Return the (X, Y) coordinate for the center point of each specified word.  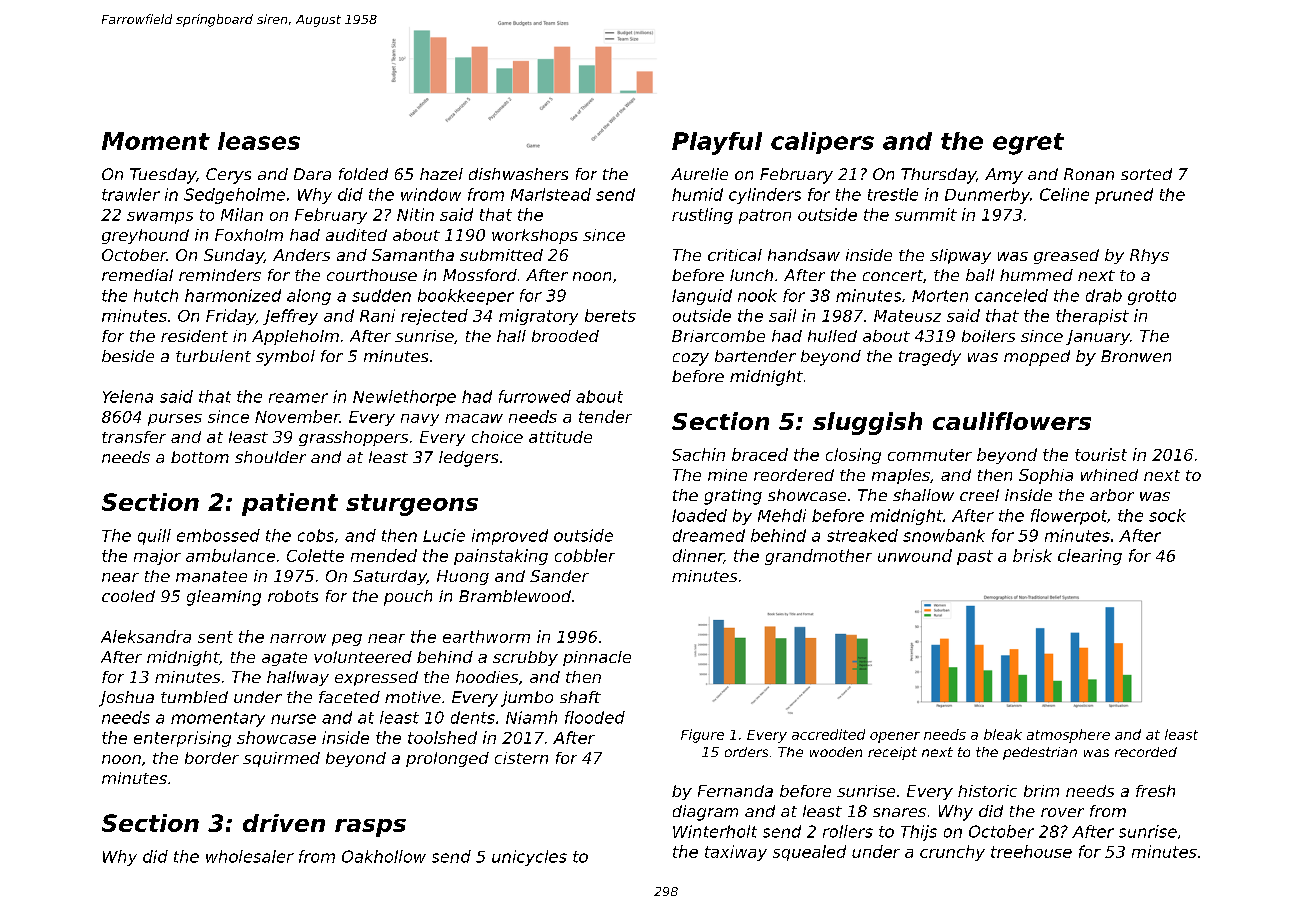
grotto (1152, 297)
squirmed (281, 759)
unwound (915, 555)
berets (610, 315)
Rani (377, 315)
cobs (316, 535)
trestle (893, 194)
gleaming (224, 598)
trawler (131, 194)
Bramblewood (515, 596)
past (975, 557)
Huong (463, 577)
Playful (717, 143)
